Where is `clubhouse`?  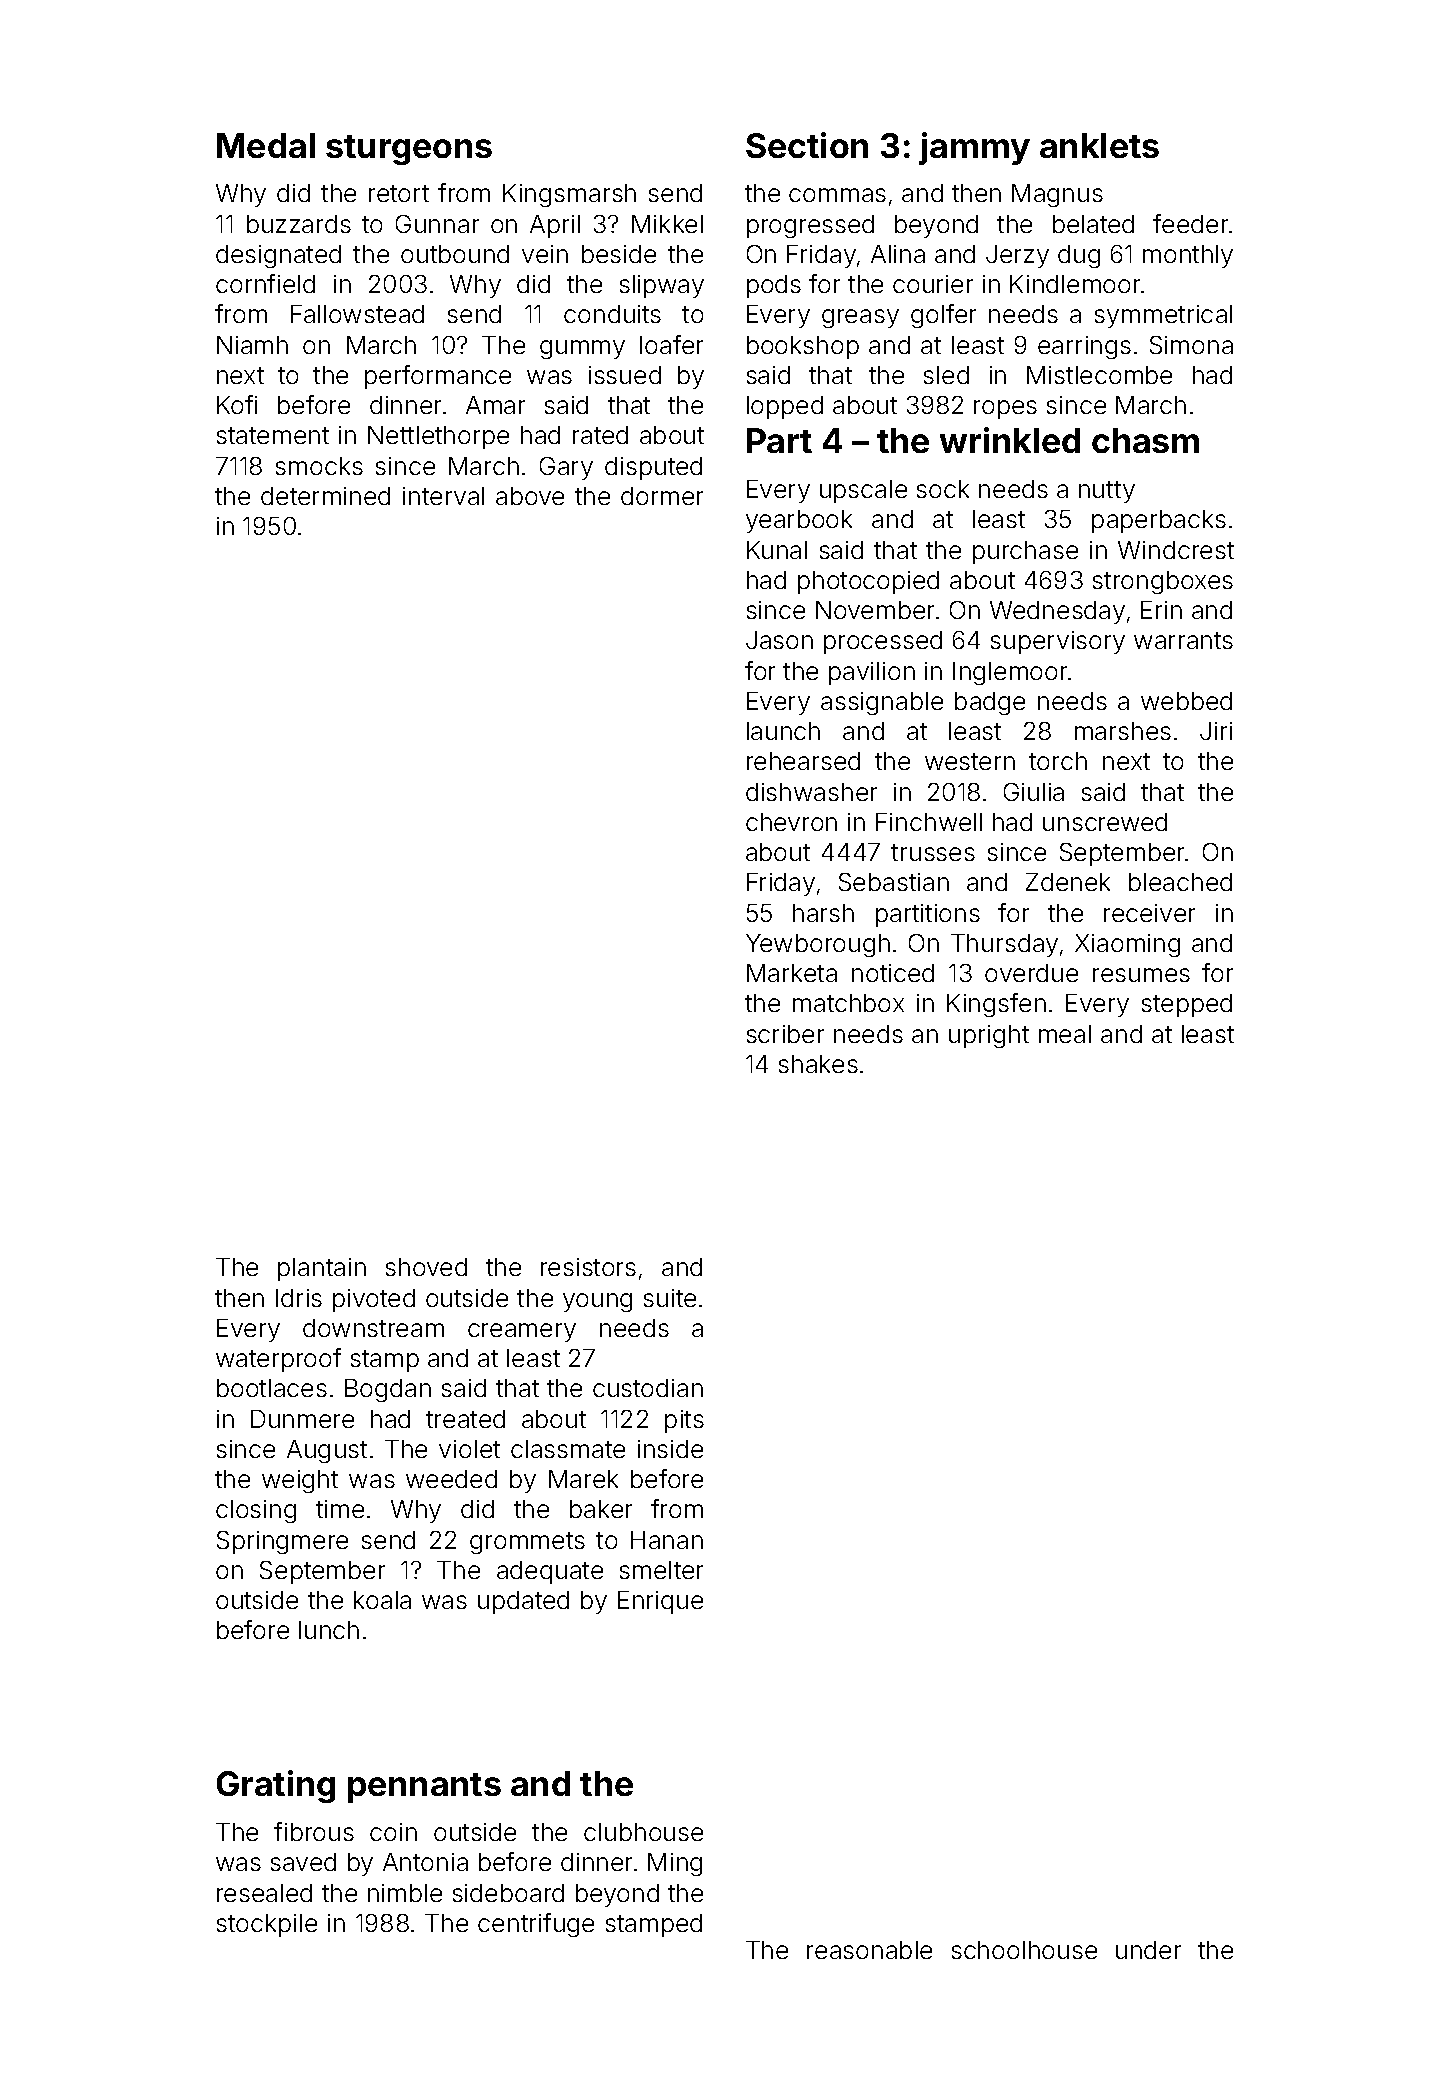
clubhouse is located at coordinates (643, 1832).
